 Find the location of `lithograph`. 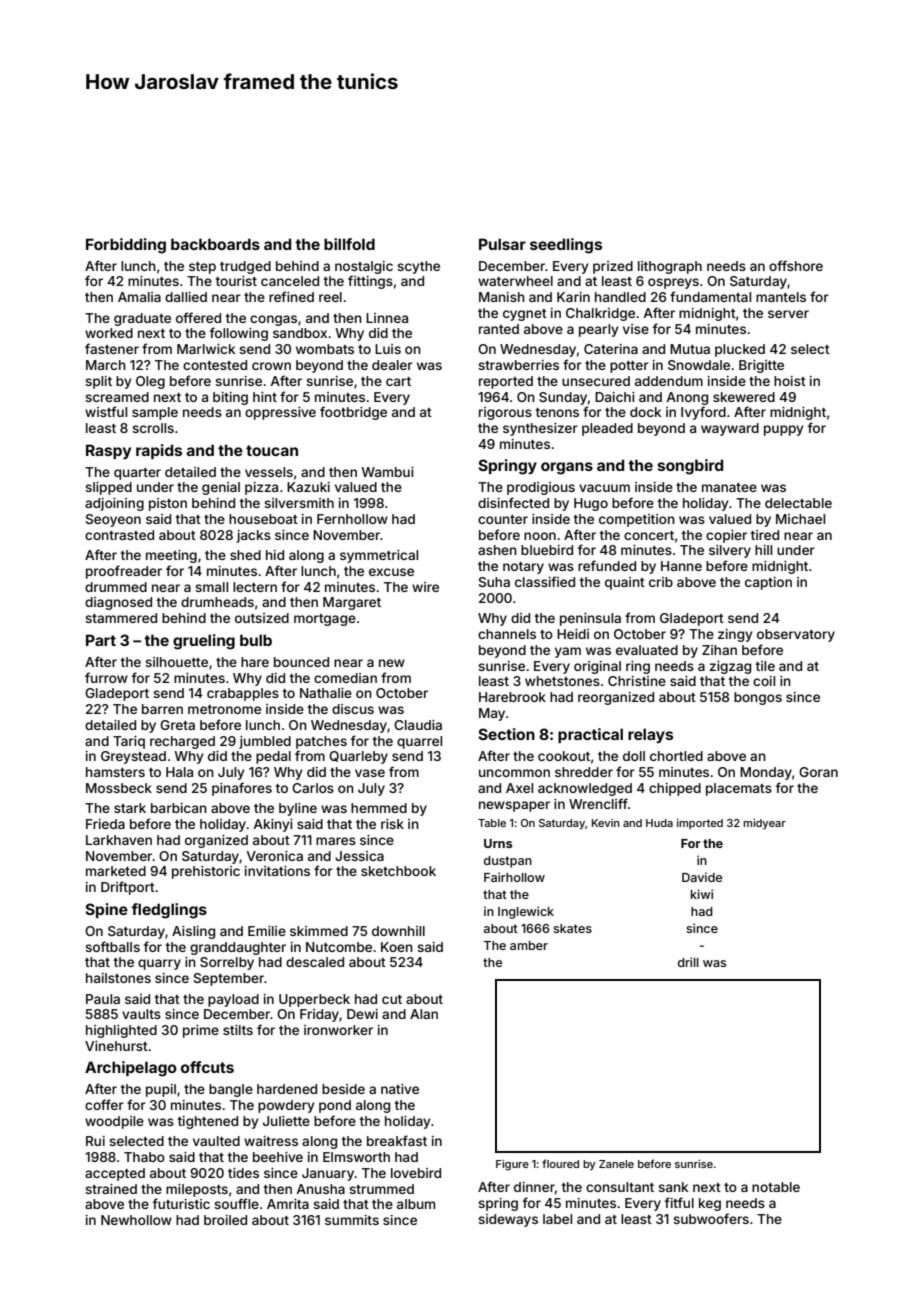

lithograph is located at coordinates (670, 267).
